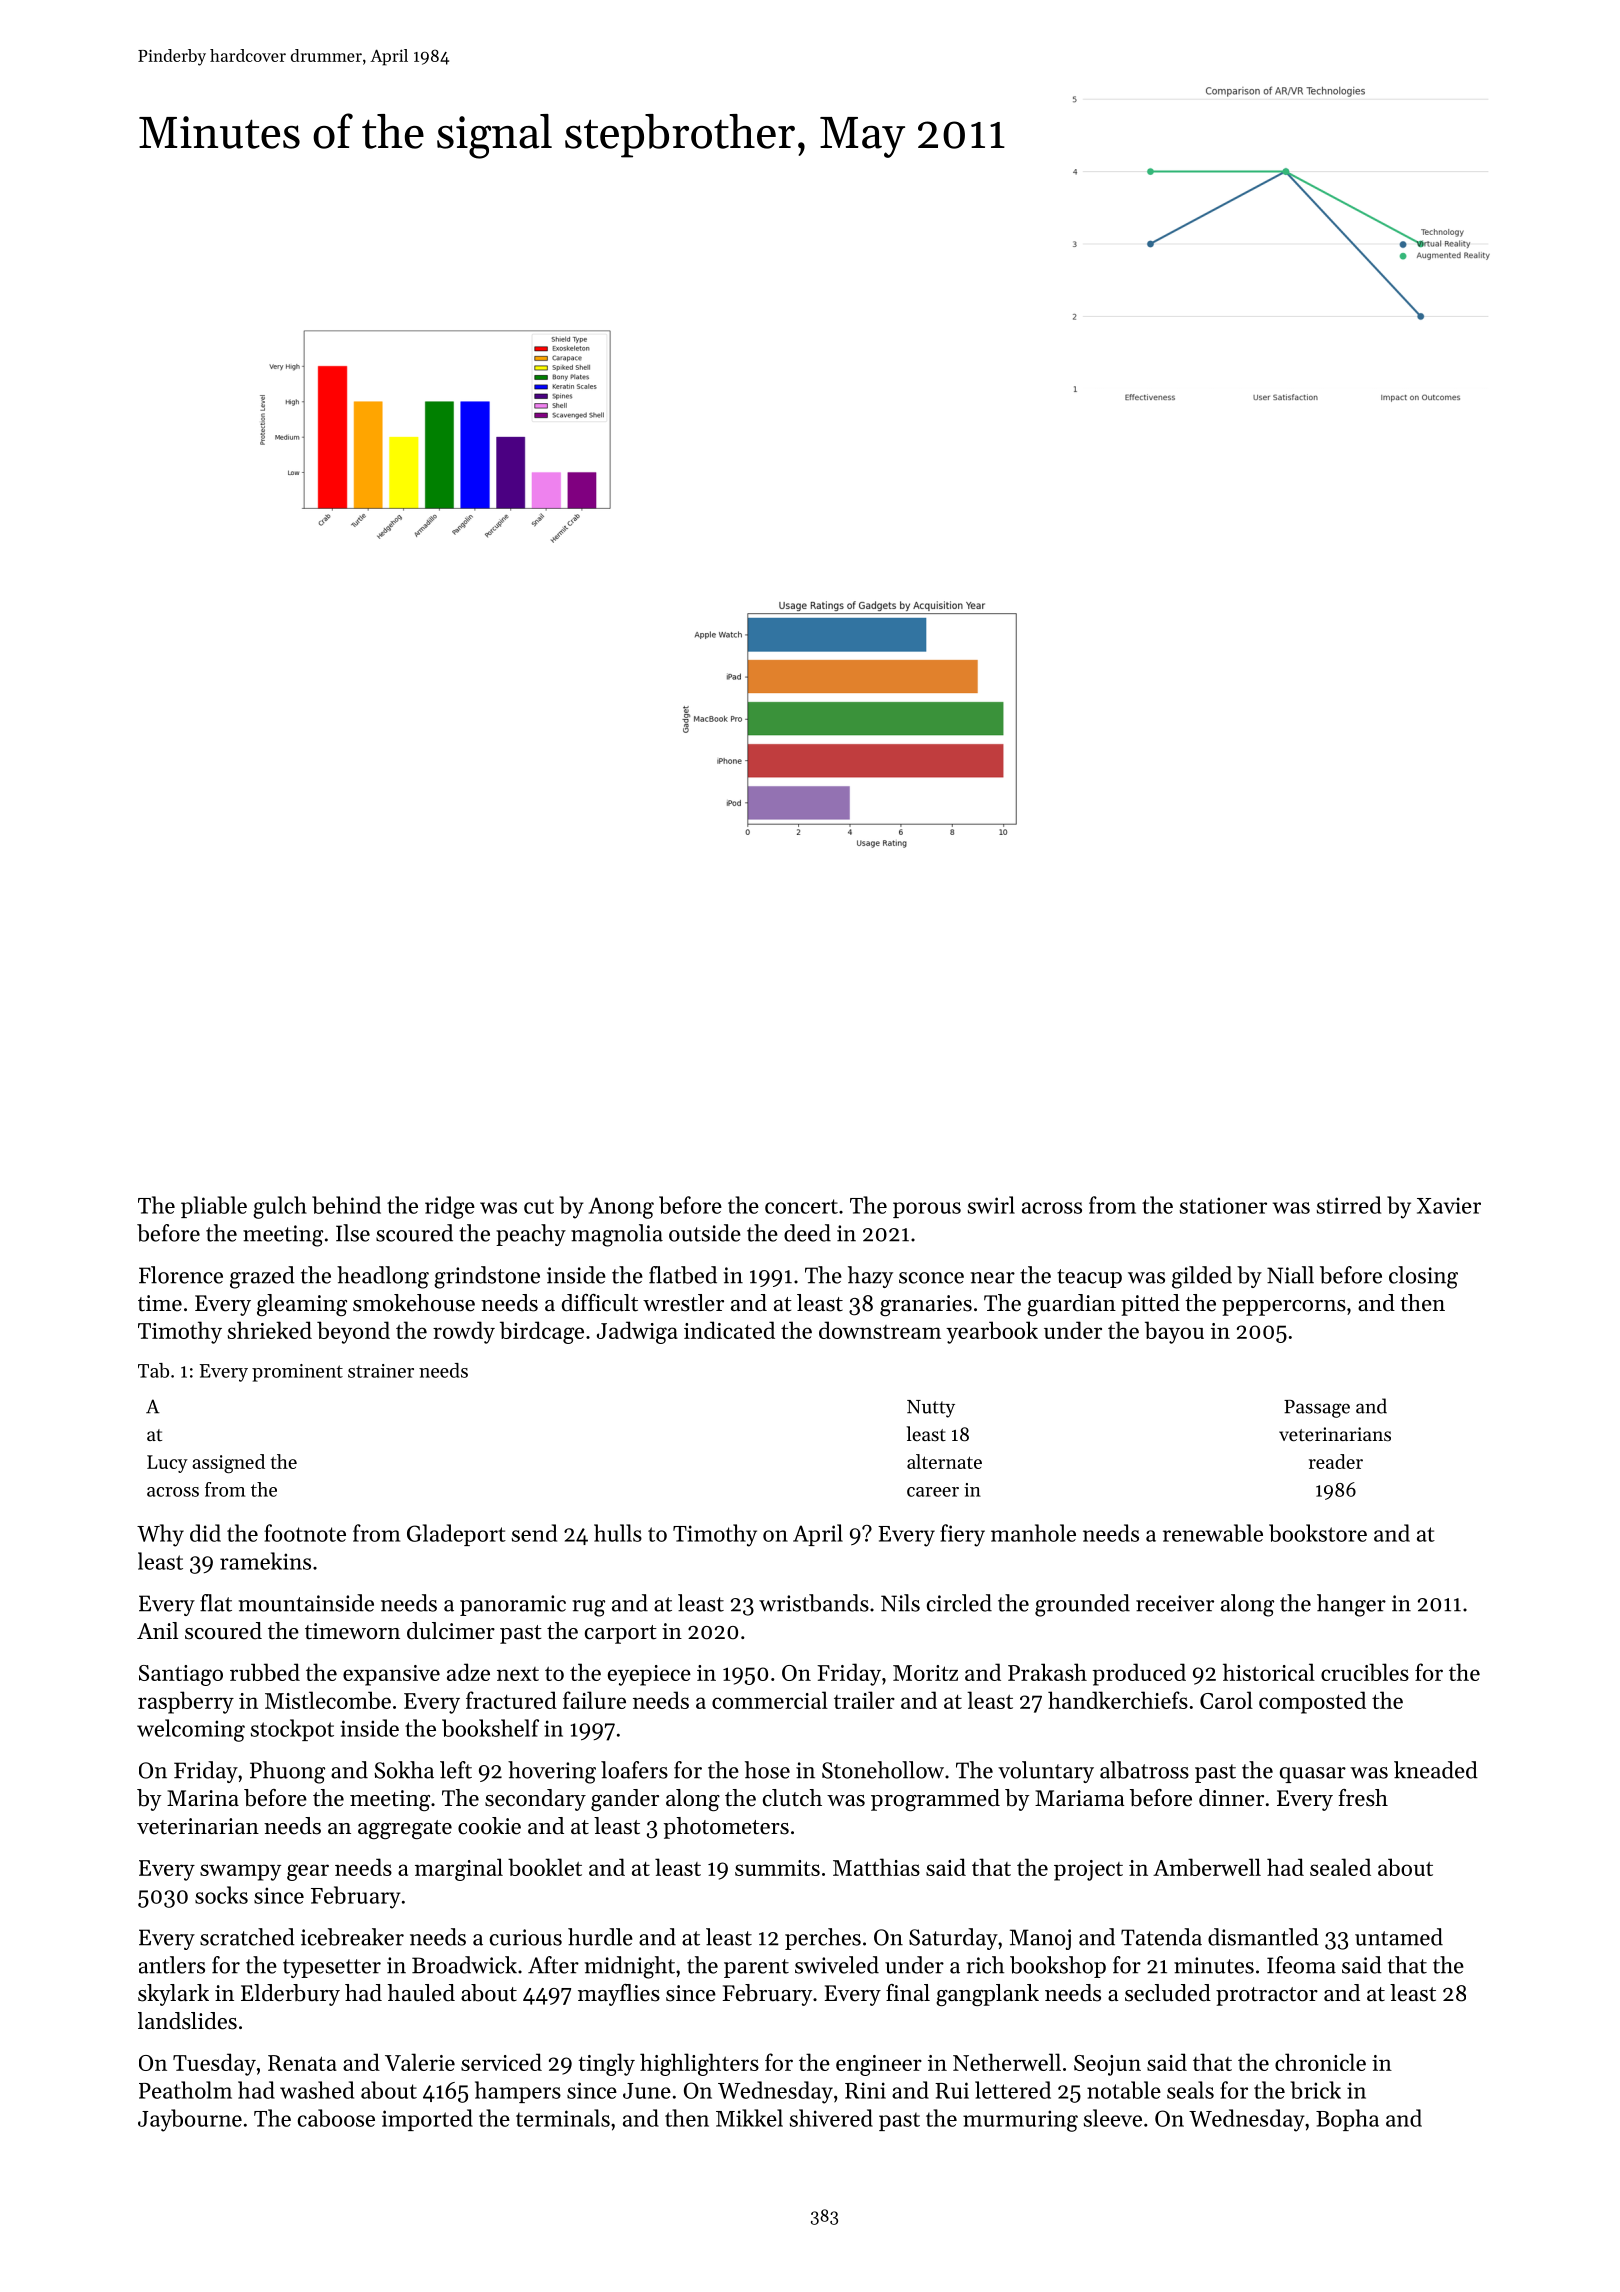  What do you see at coordinates (1449, 1205) in the image?
I see `Xavier` at bounding box center [1449, 1205].
